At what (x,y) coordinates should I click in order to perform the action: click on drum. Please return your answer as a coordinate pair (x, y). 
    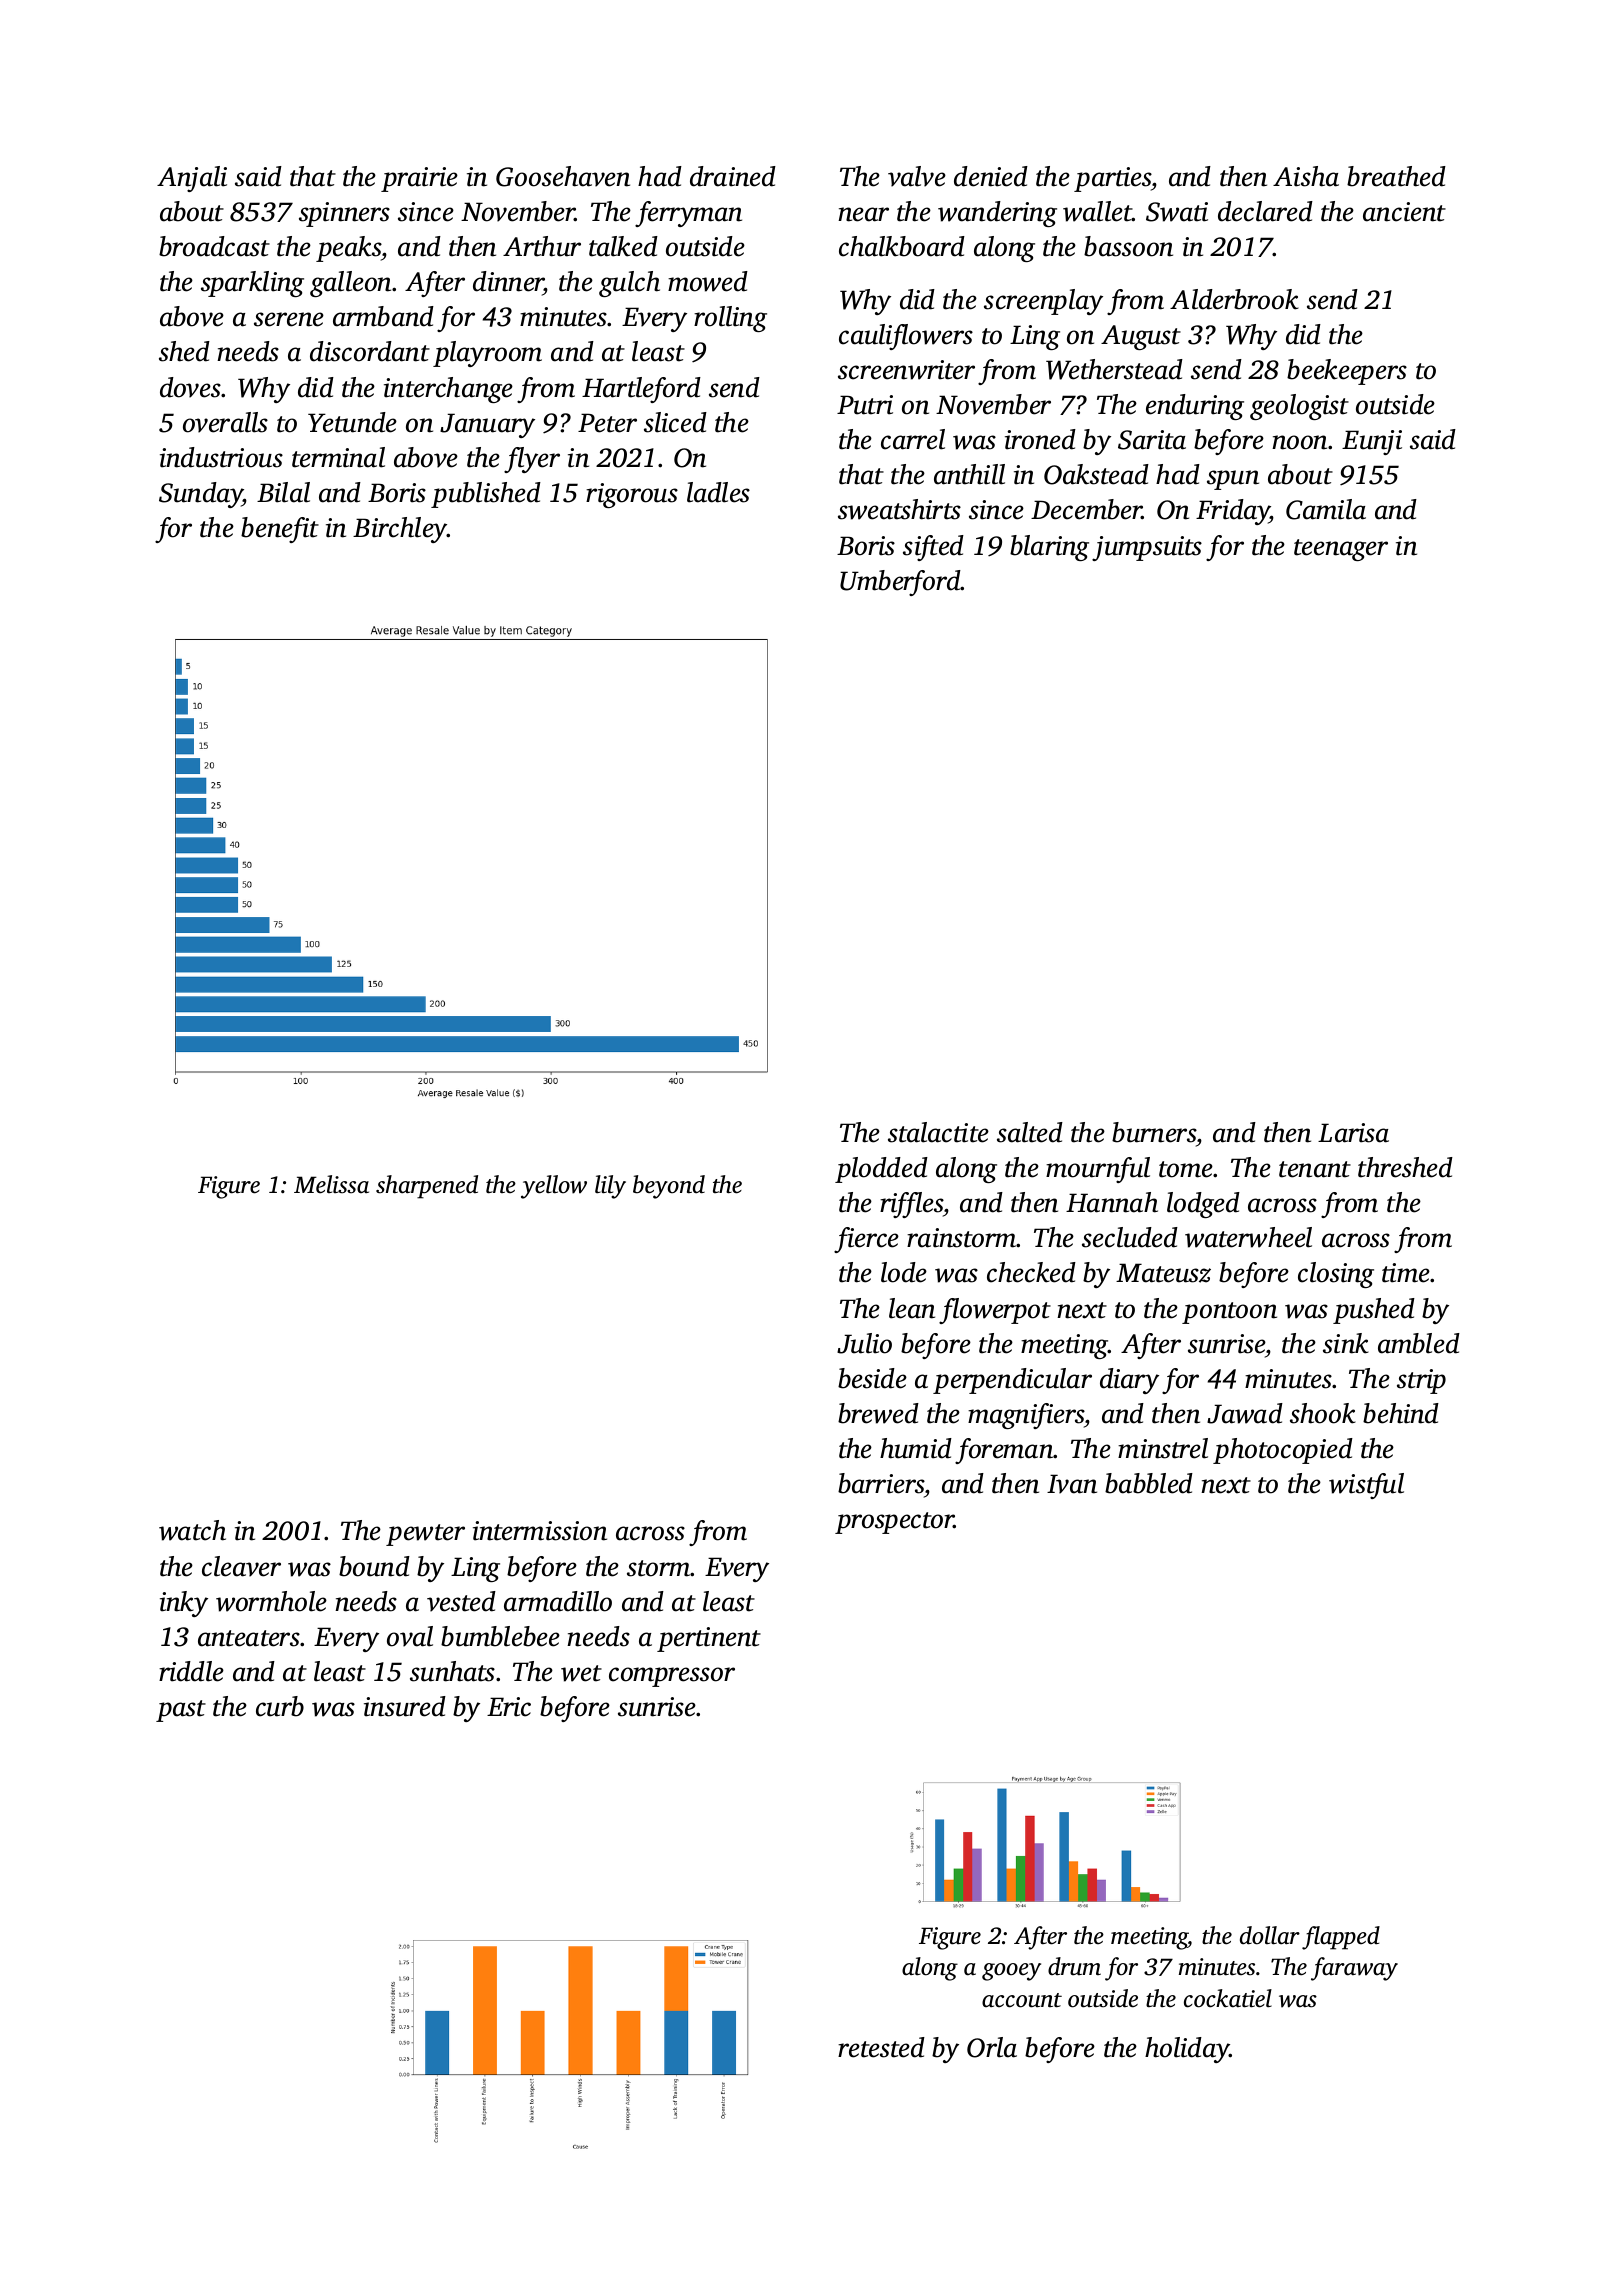
    Looking at the image, I should click on (1074, 1966).
